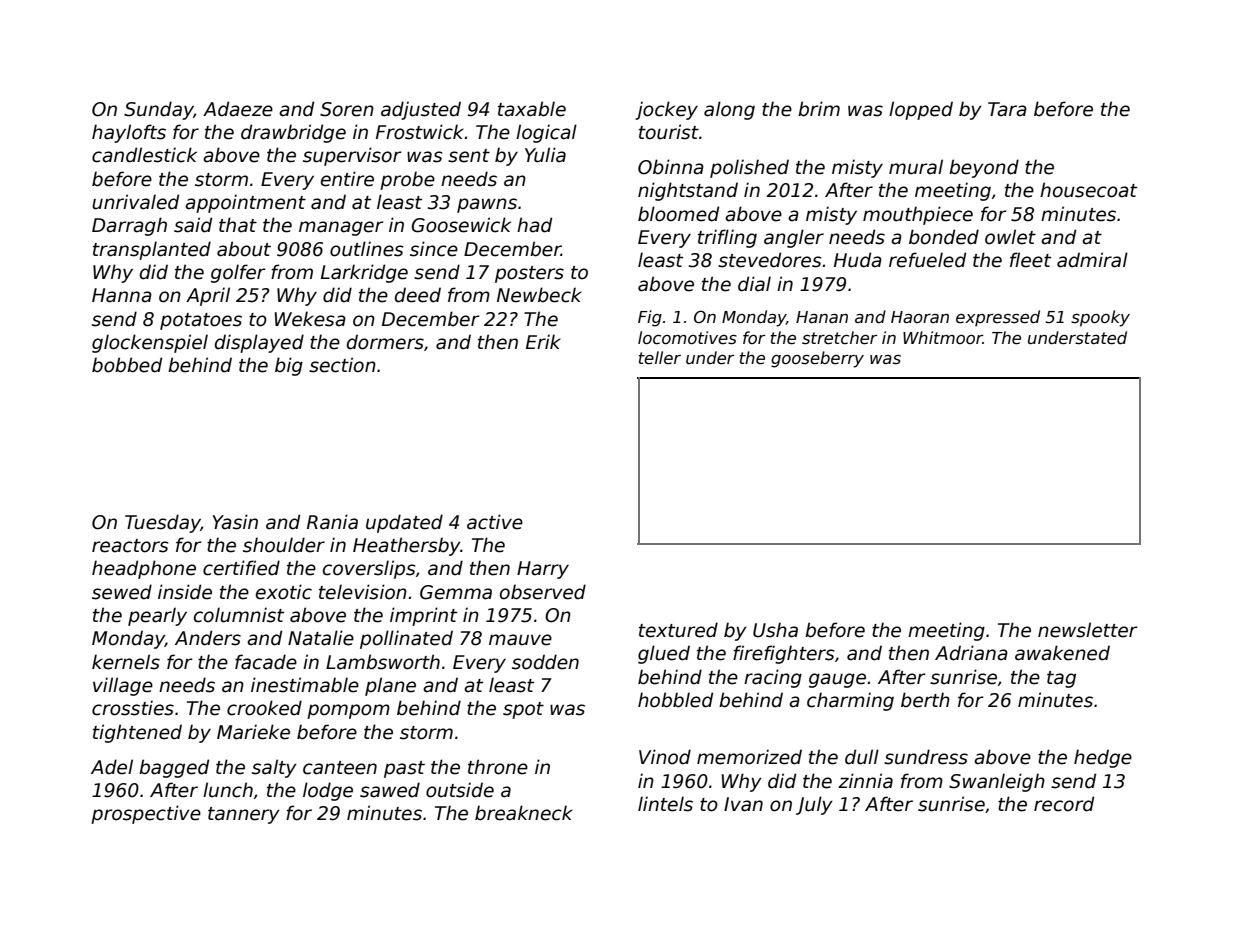 This image has width=1233, height=952. What do you see at coordinates (1007, 109) in the image?
I see `Tara` at bounding box center [1007, 109].
